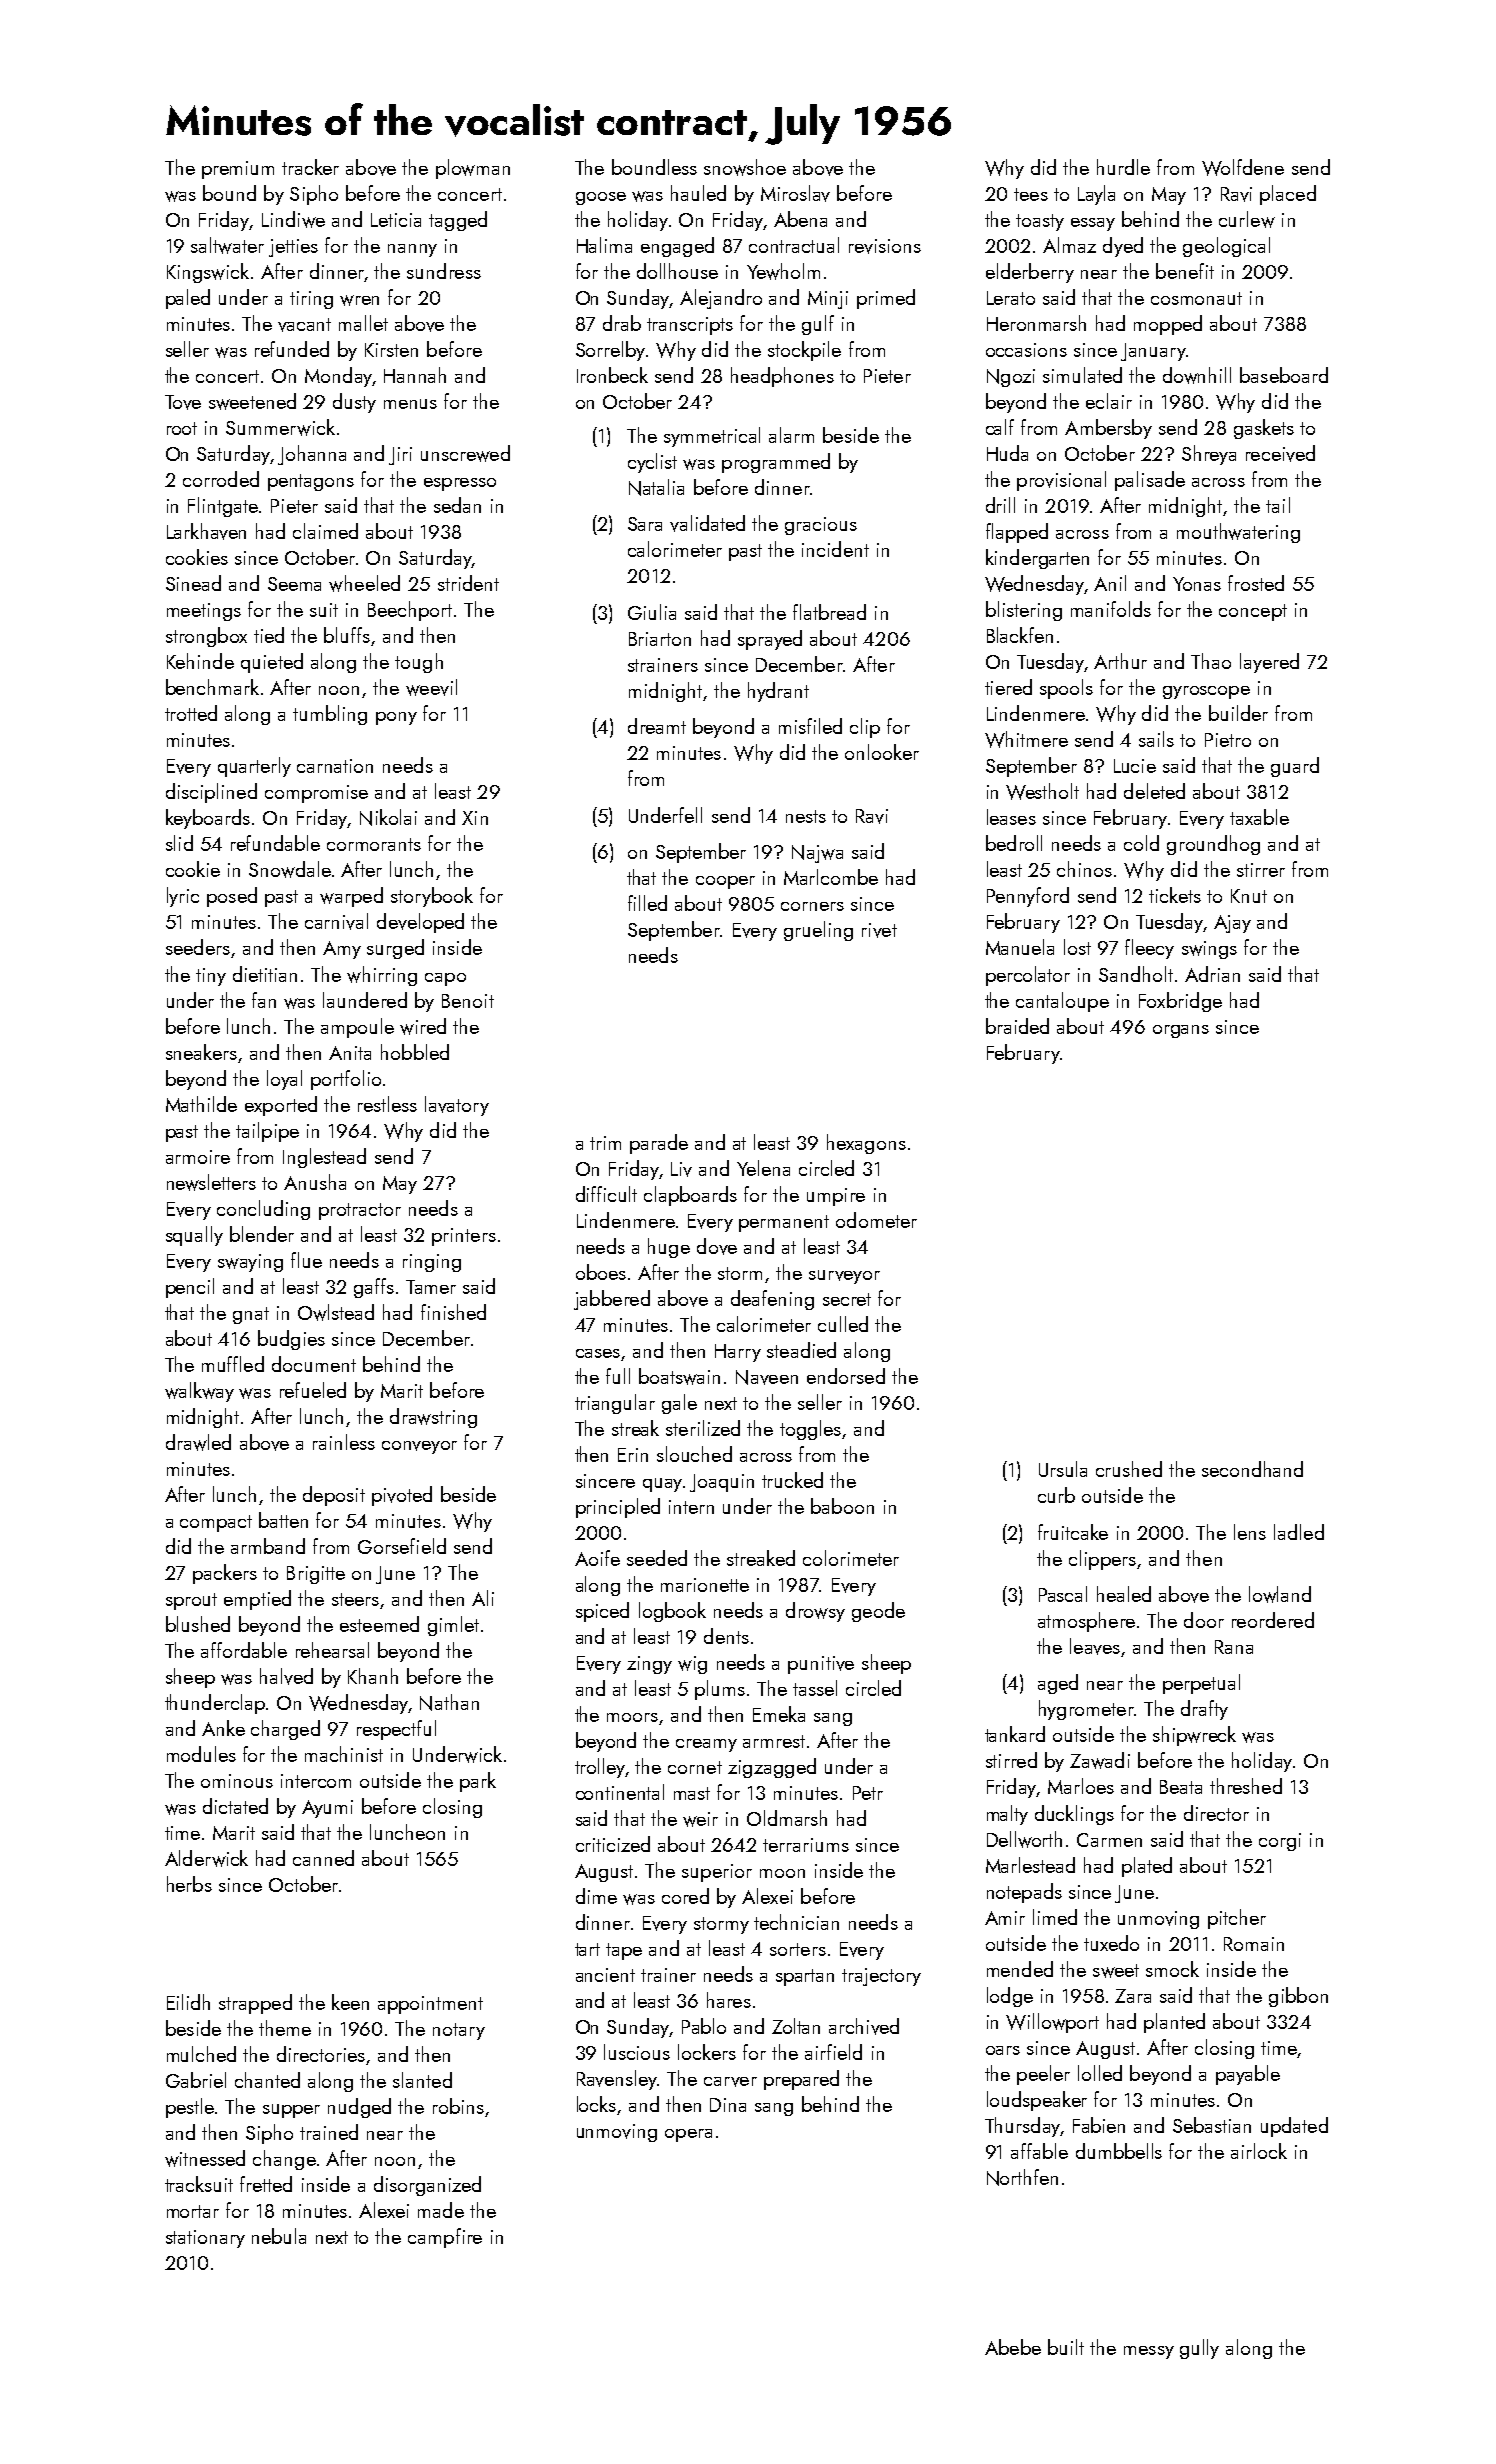  Describe the element at coordinates (347, 635) in the document. I see `bluffs` at that location.
